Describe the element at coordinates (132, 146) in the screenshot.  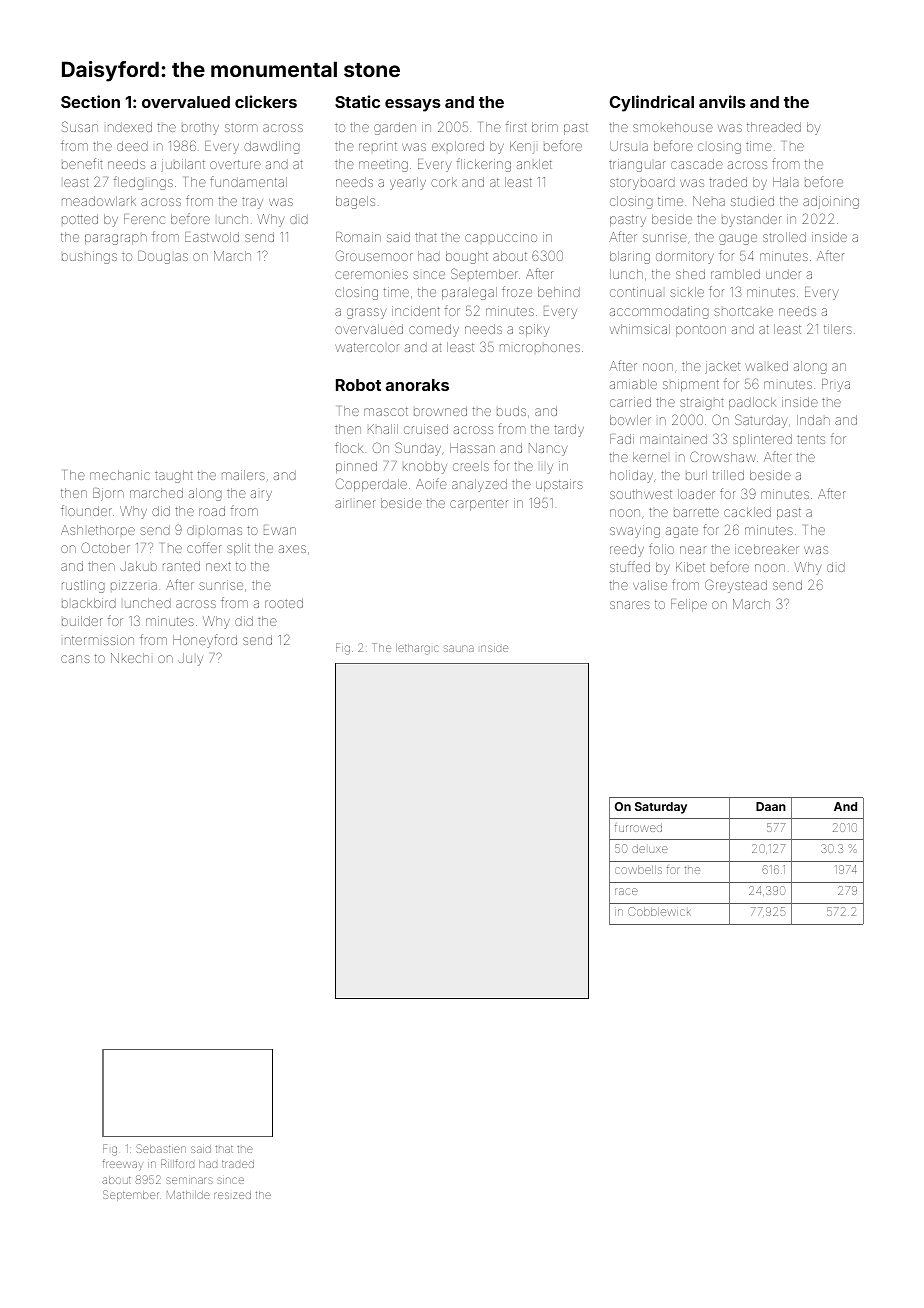
I see `deed` at that location.
